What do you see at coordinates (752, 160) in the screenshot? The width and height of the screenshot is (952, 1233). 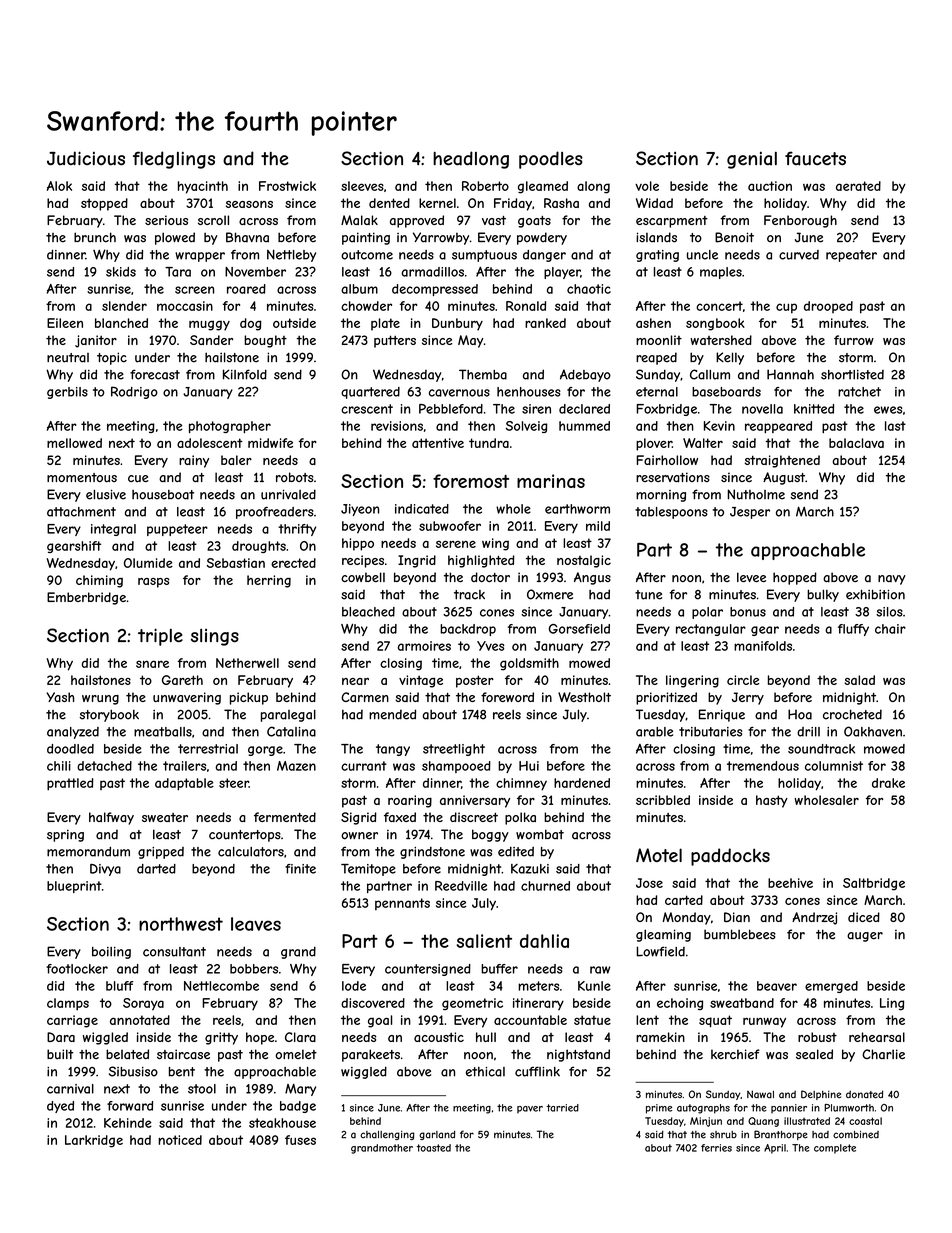 I see `genial` at bounding box center [752, 160].
